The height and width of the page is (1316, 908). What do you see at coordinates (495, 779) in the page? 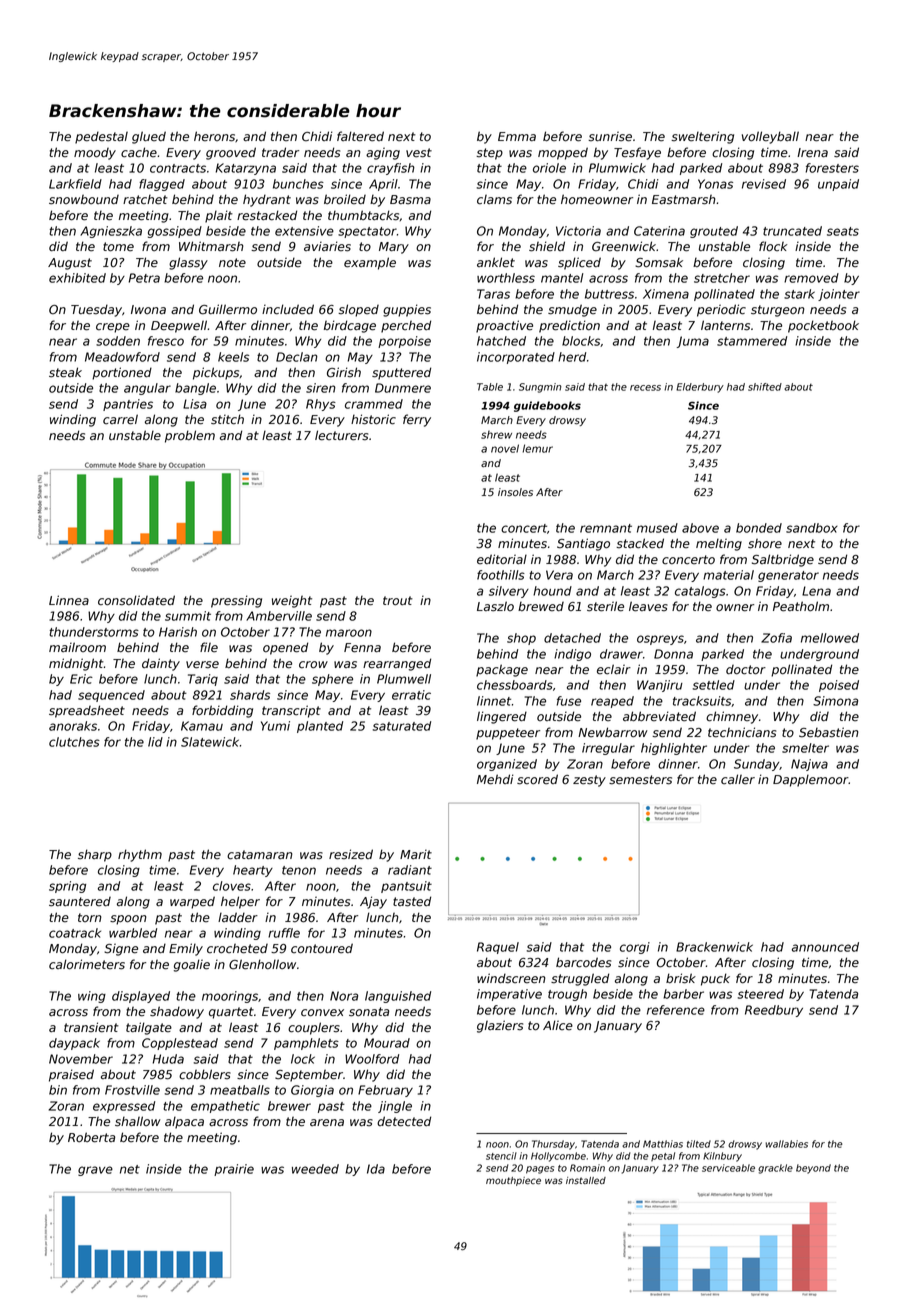
I see `Mehdi` at bounding box center [495, 779].
